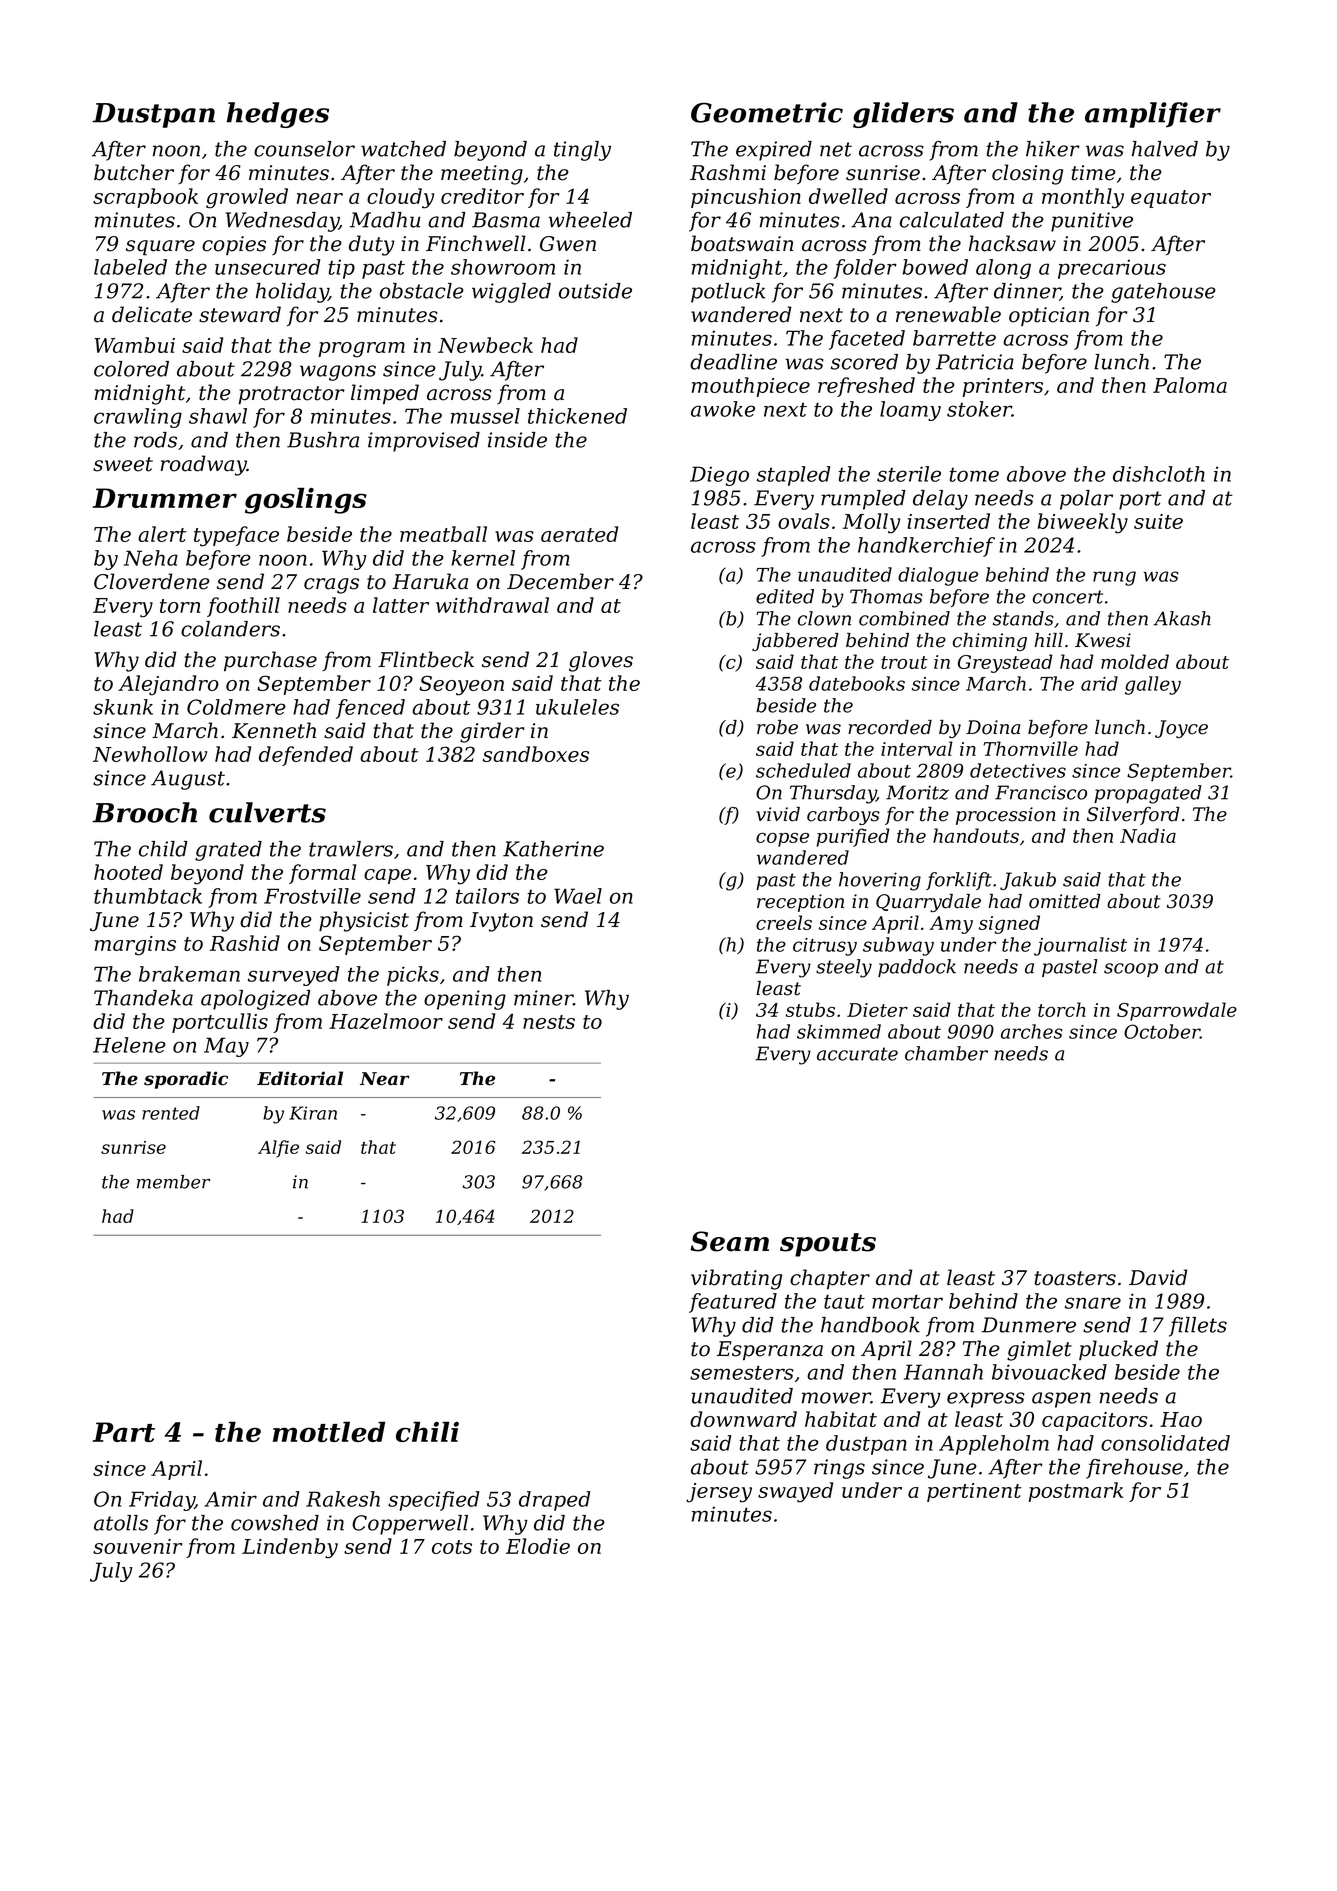 This document has height=1891, width=1337. What do you see at coordinates (173, 1182) in the document?
I see `member` at bounding box center [173, 1182].
